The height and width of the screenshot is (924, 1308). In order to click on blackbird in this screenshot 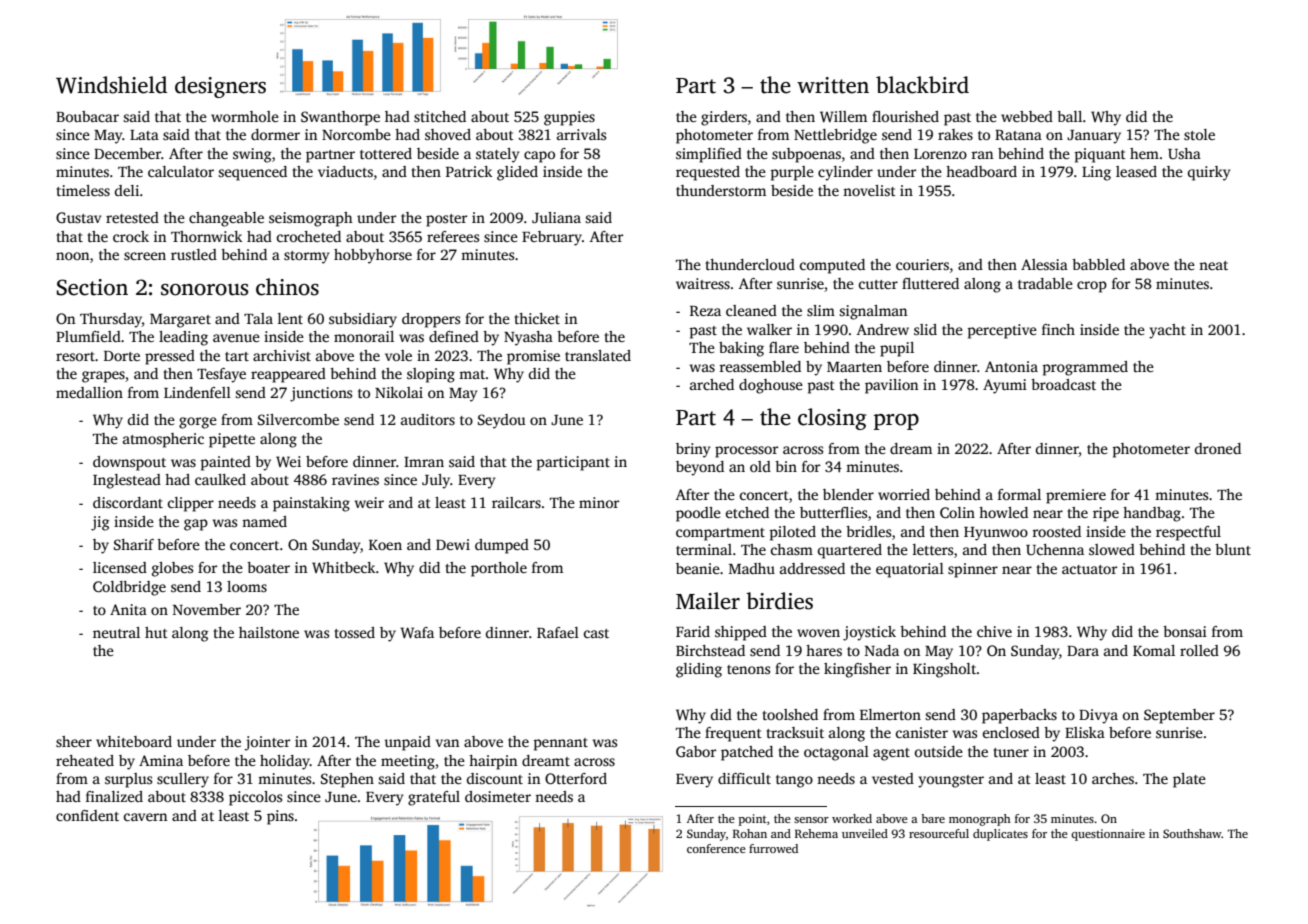, I will do `click(922, 85)`.
